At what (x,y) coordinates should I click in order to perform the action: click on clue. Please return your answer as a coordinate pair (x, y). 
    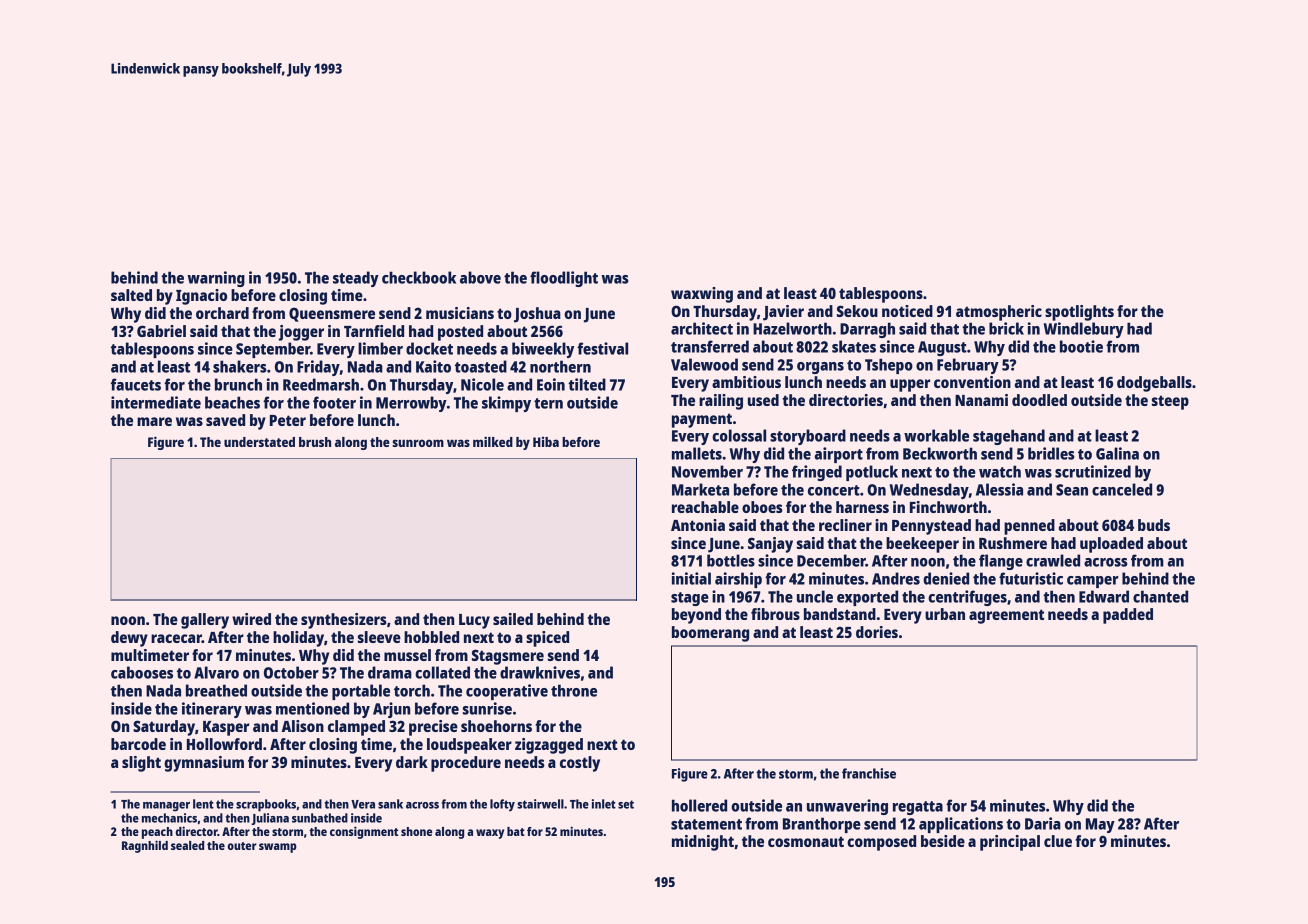
    Looking at the image, I should click on (1058, 841).
